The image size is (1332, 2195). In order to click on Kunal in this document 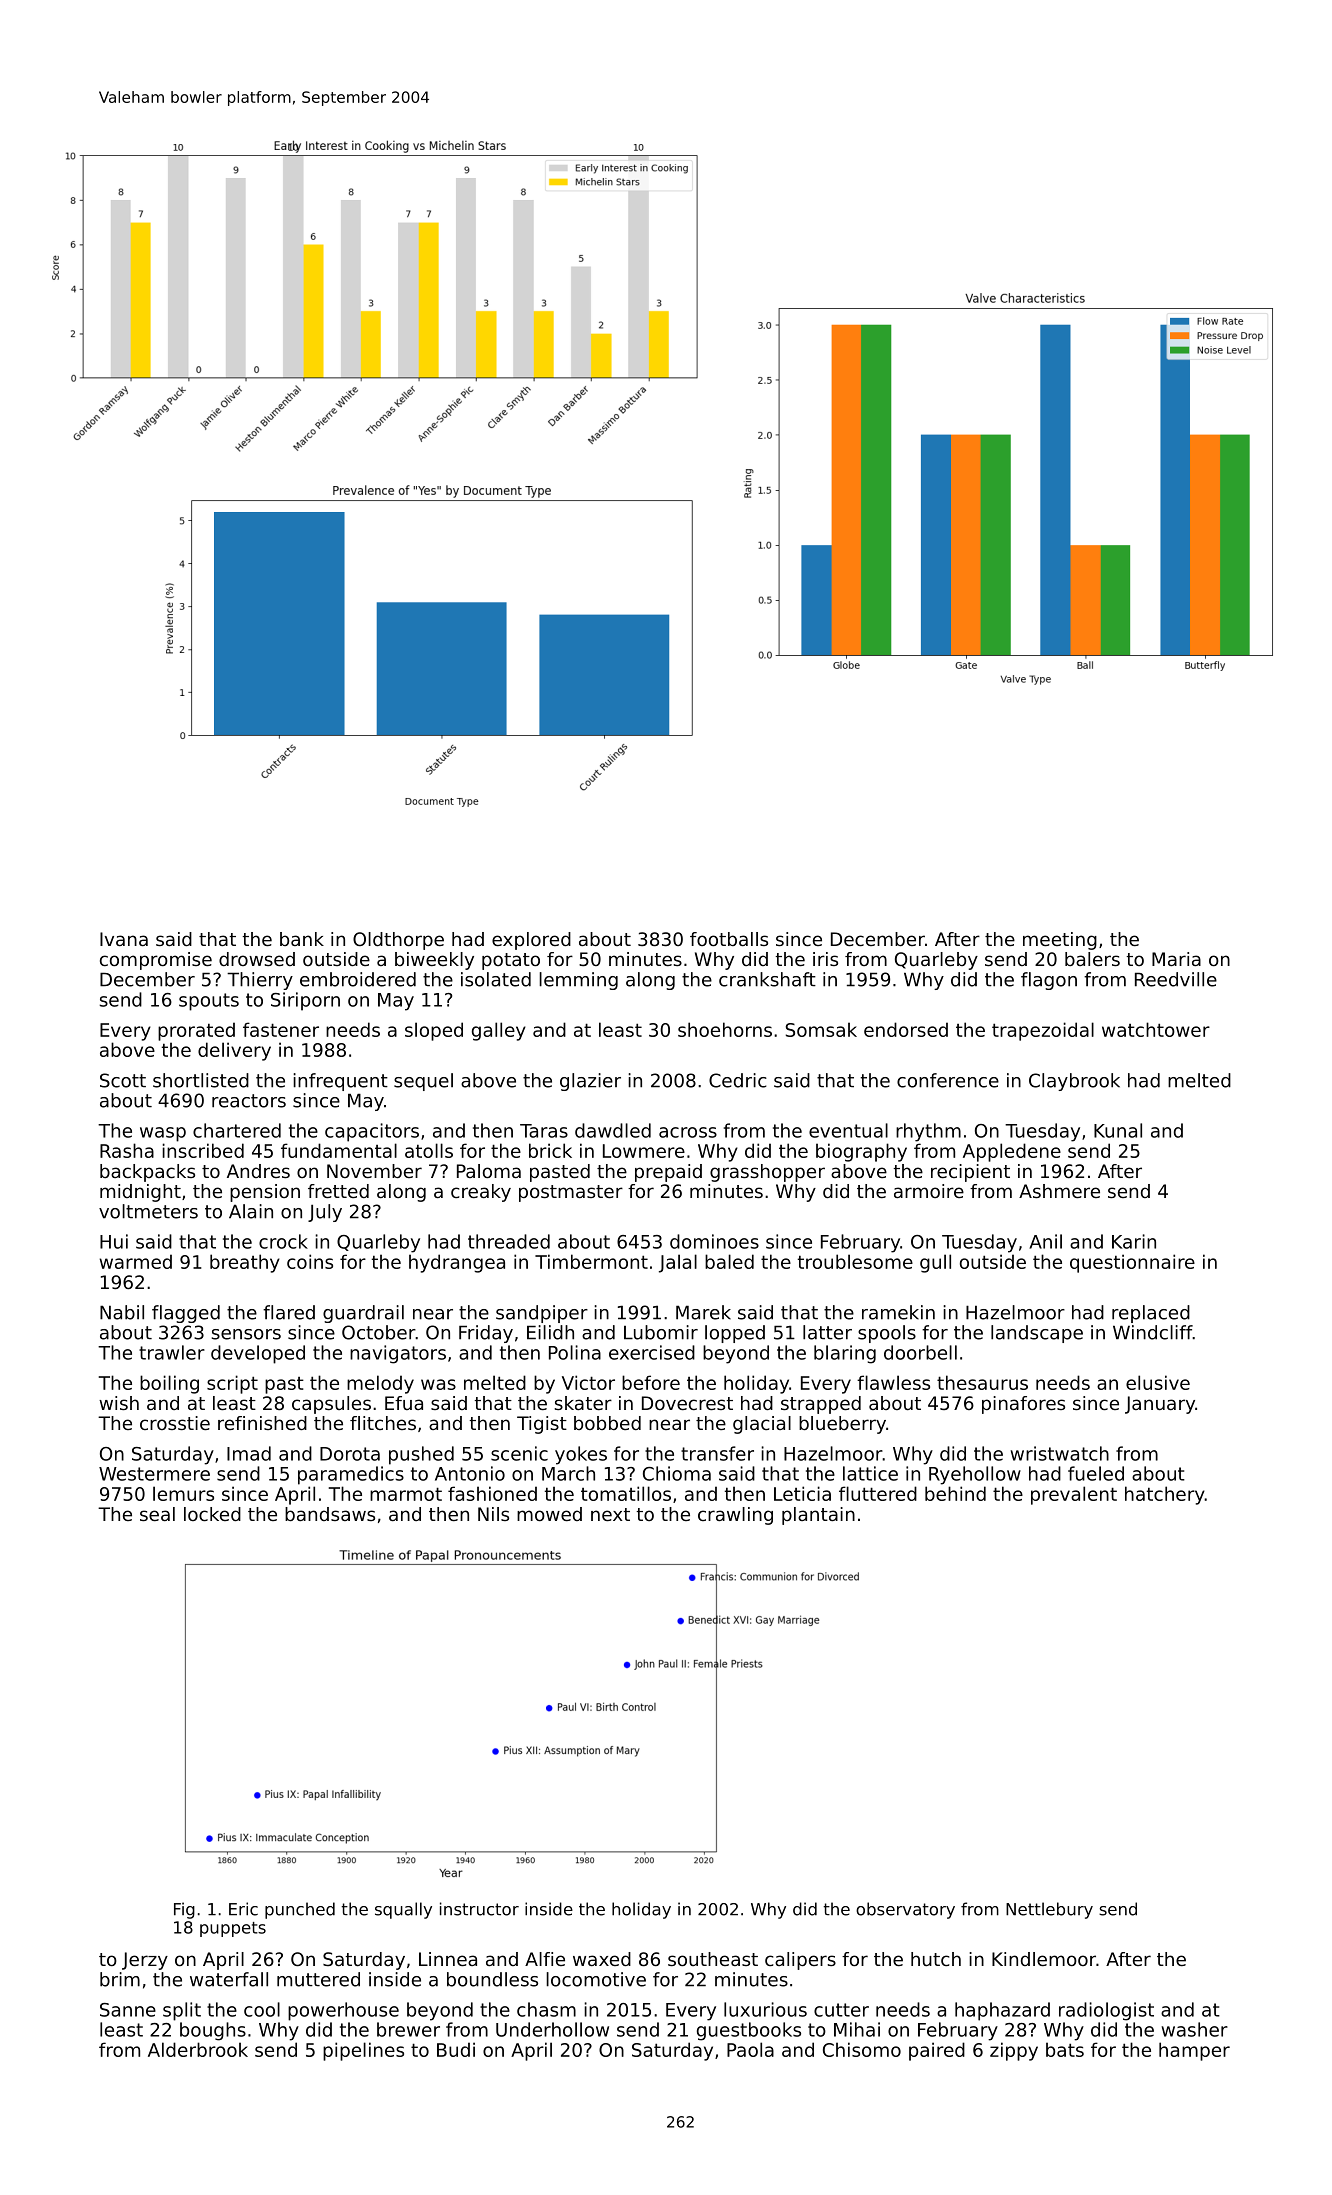, I will do `click(1118, 1130)`.
